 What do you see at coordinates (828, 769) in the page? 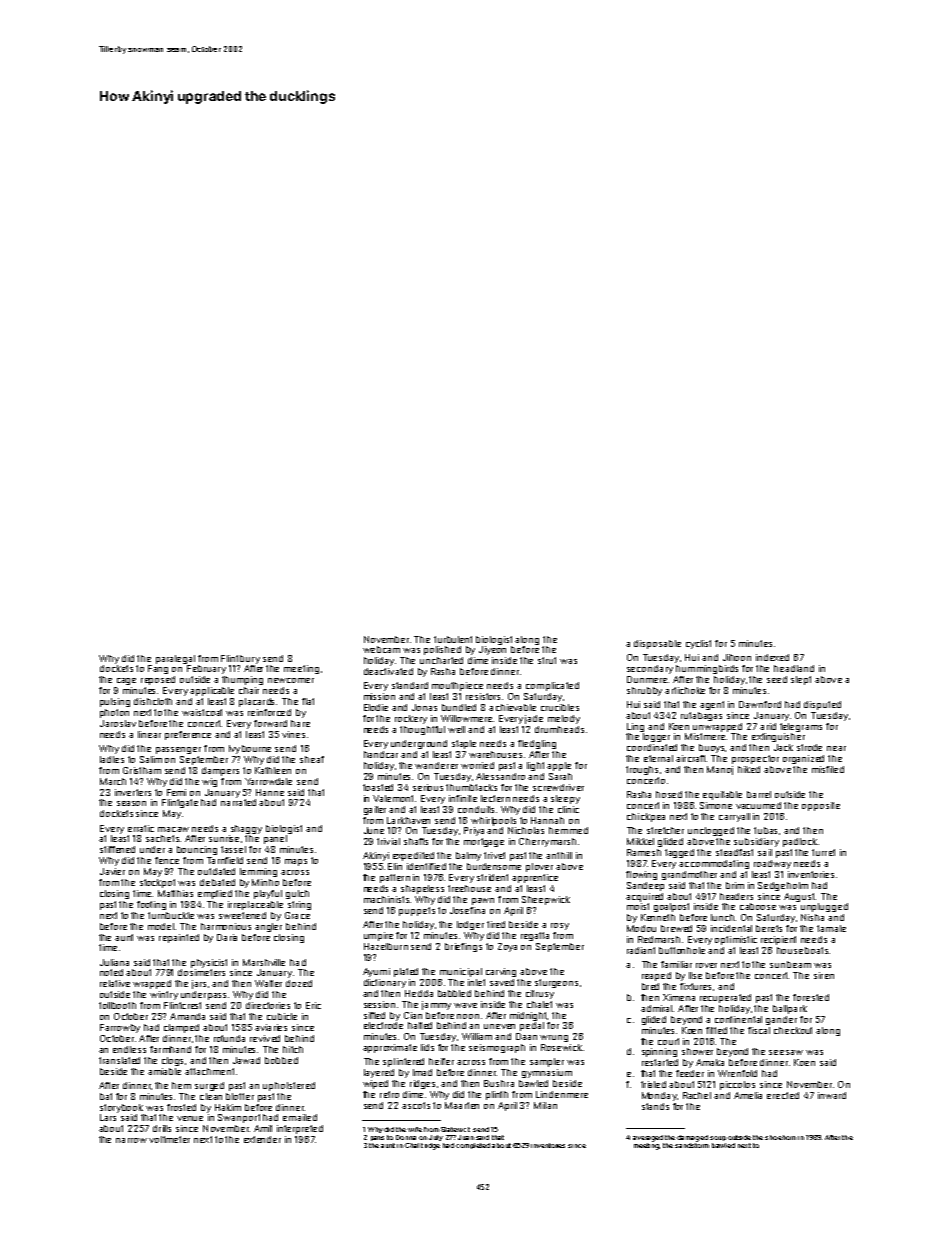
I see `misfiled` at bounding box center [828, 769].
